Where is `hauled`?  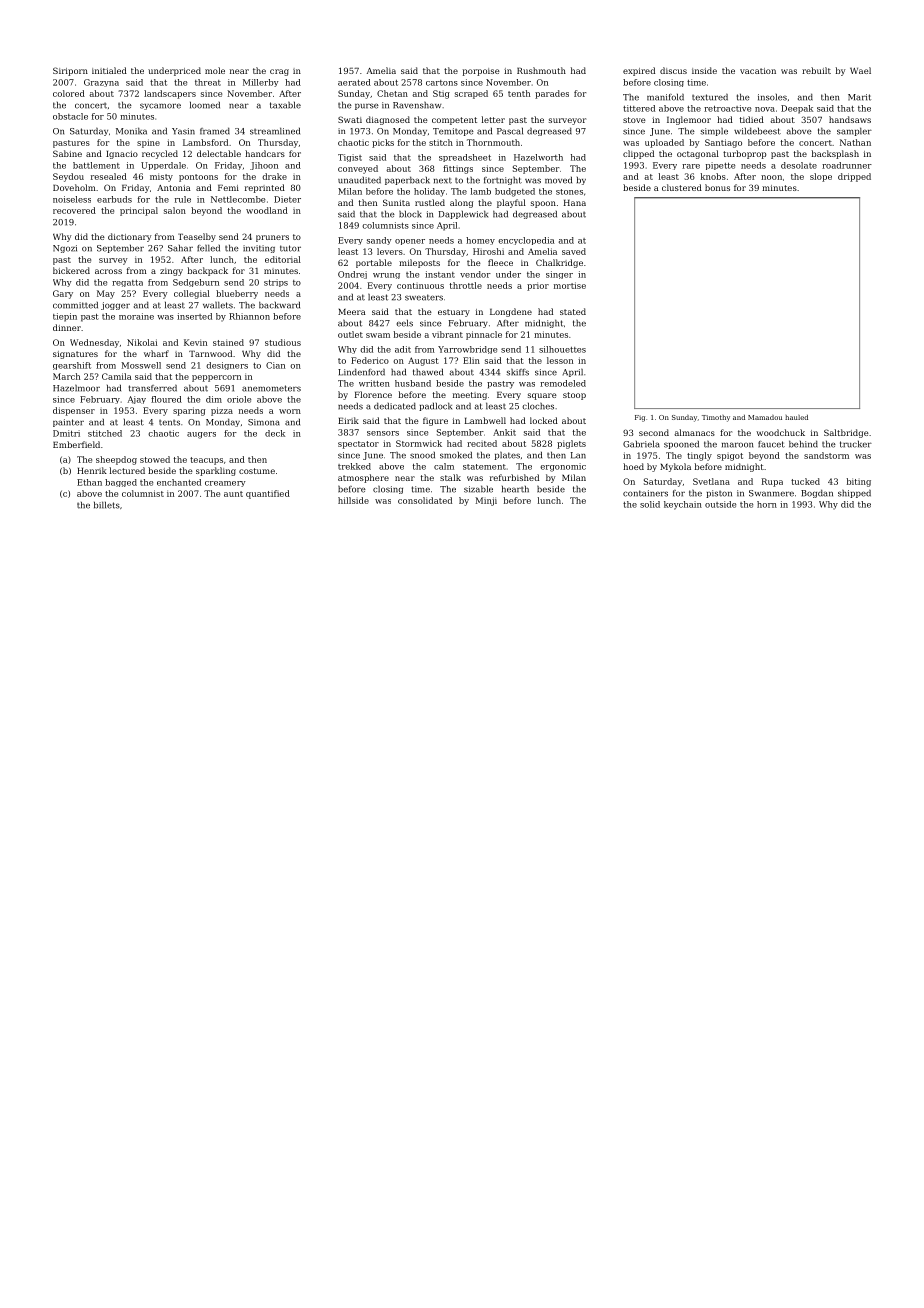 hauled is located at coordinates (796, 417).
